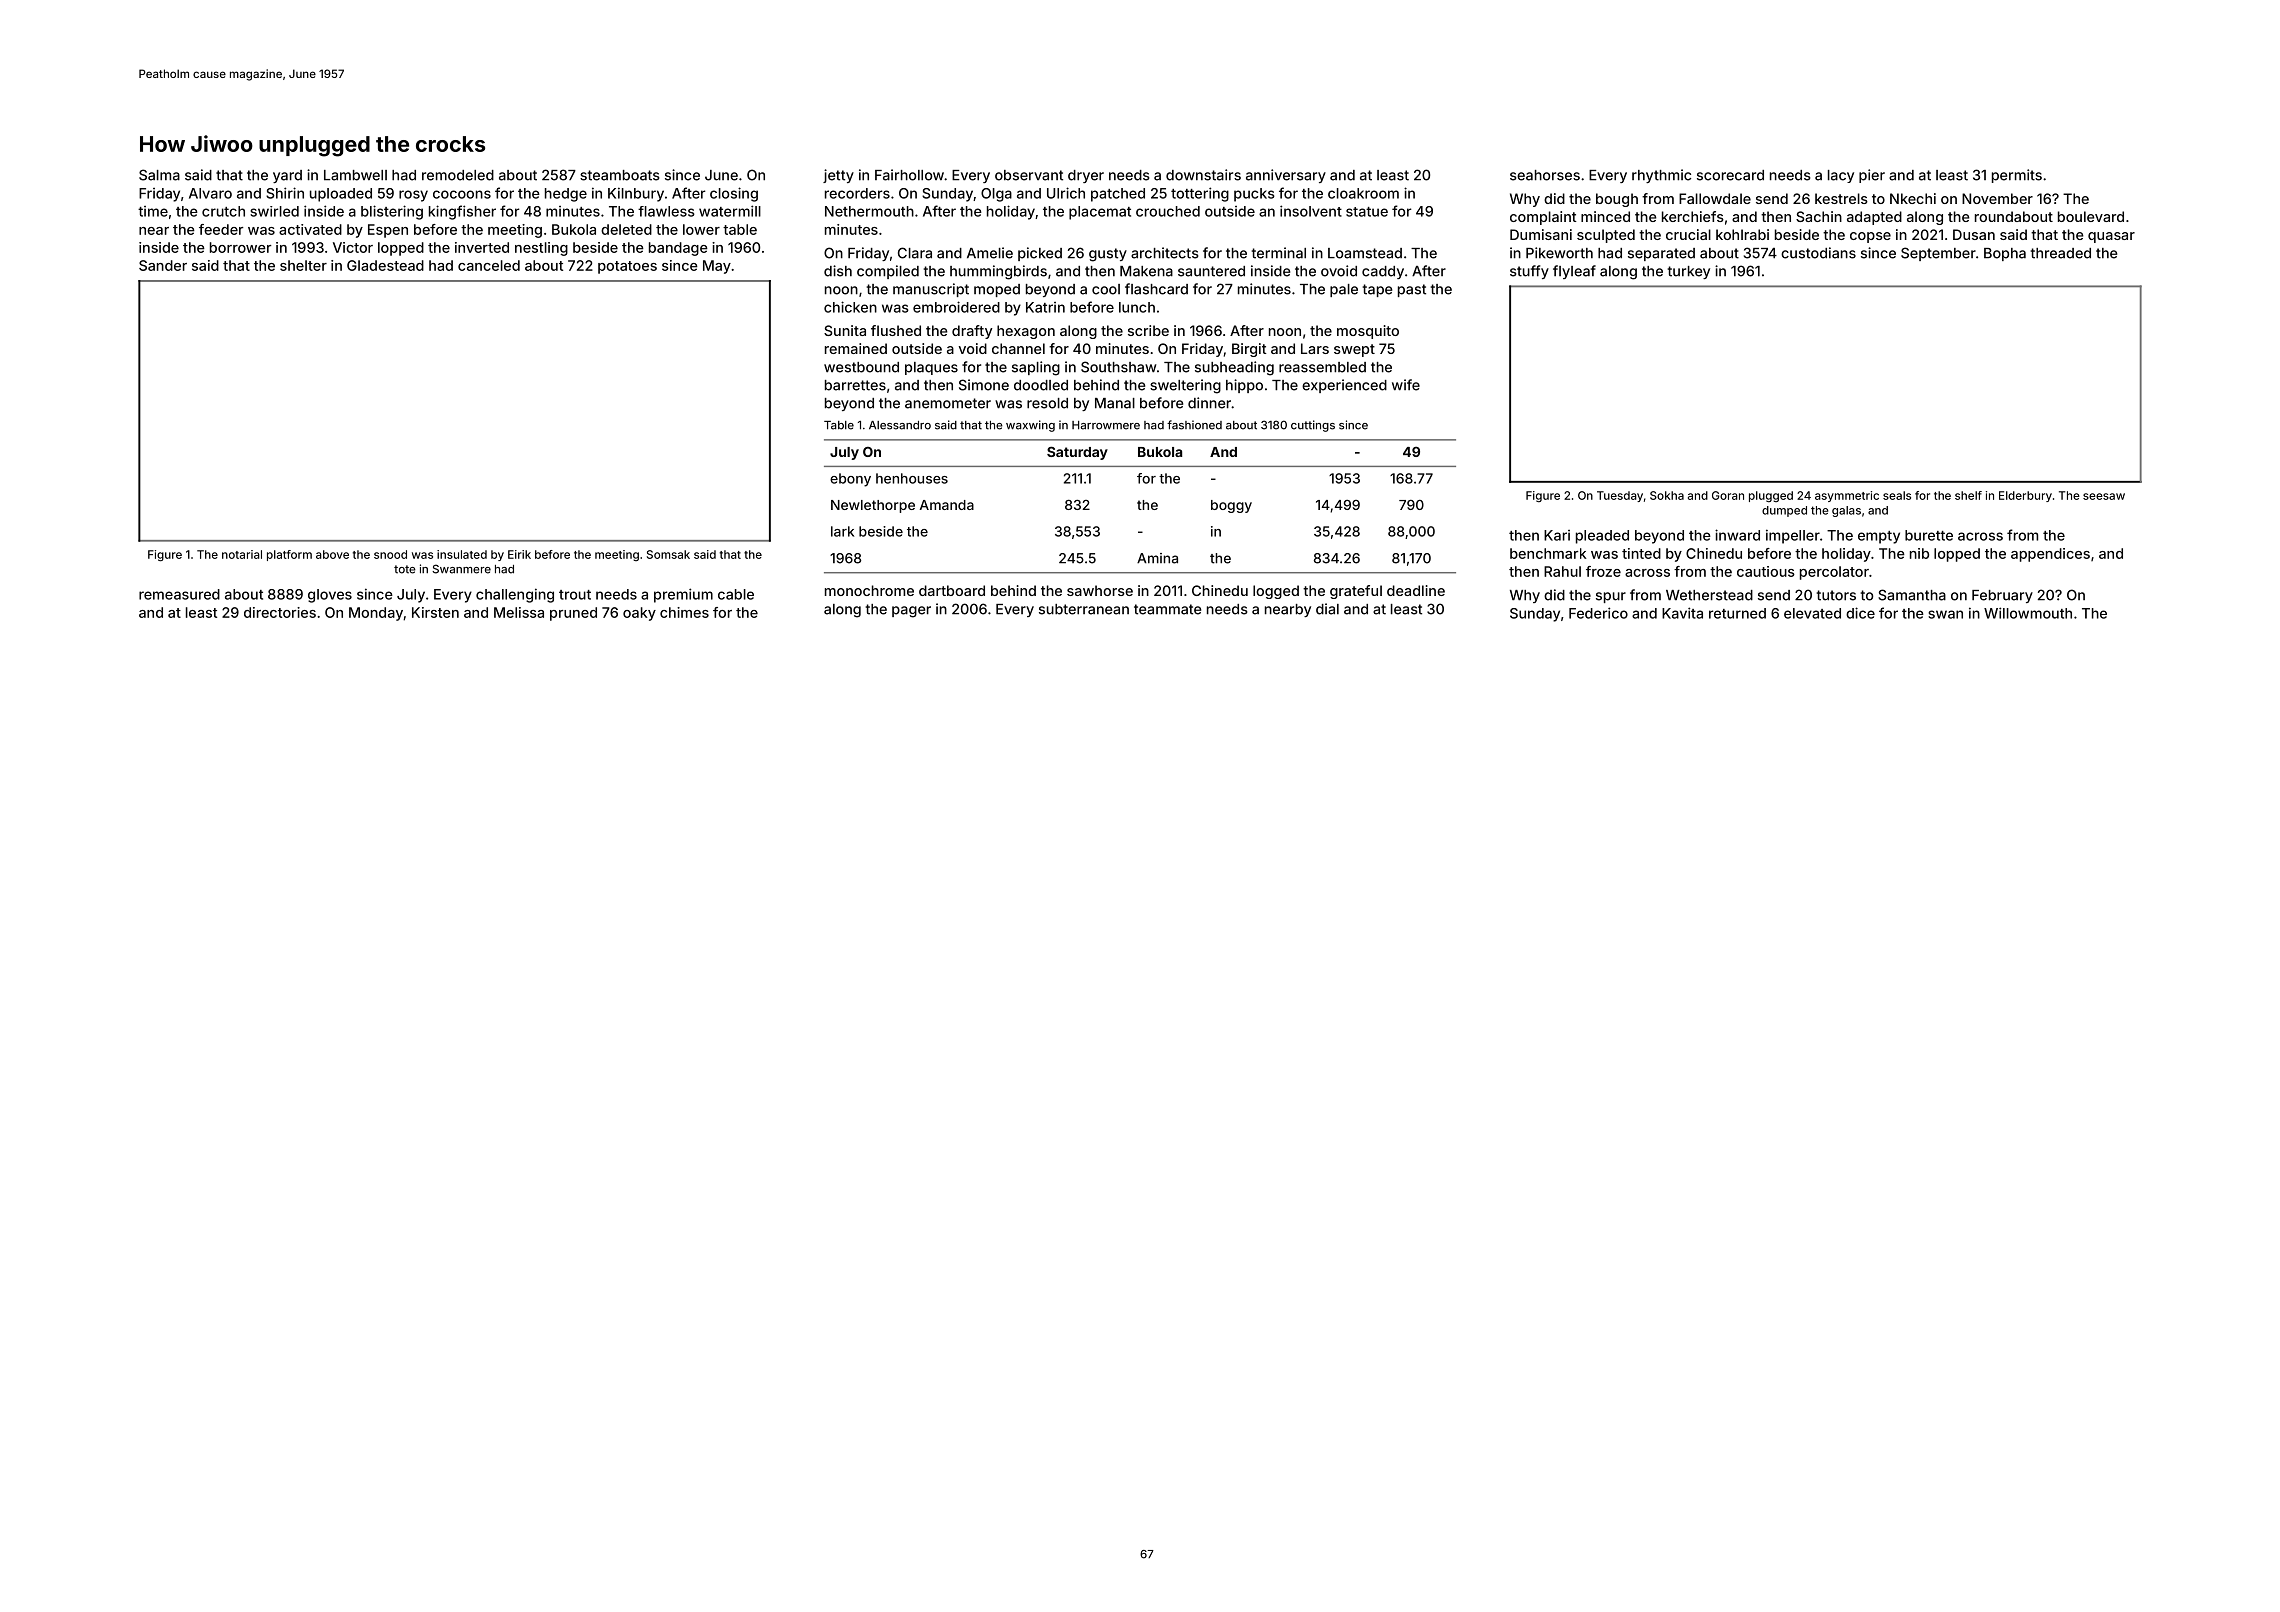  I want to click on minced, so click(1605, 216).
